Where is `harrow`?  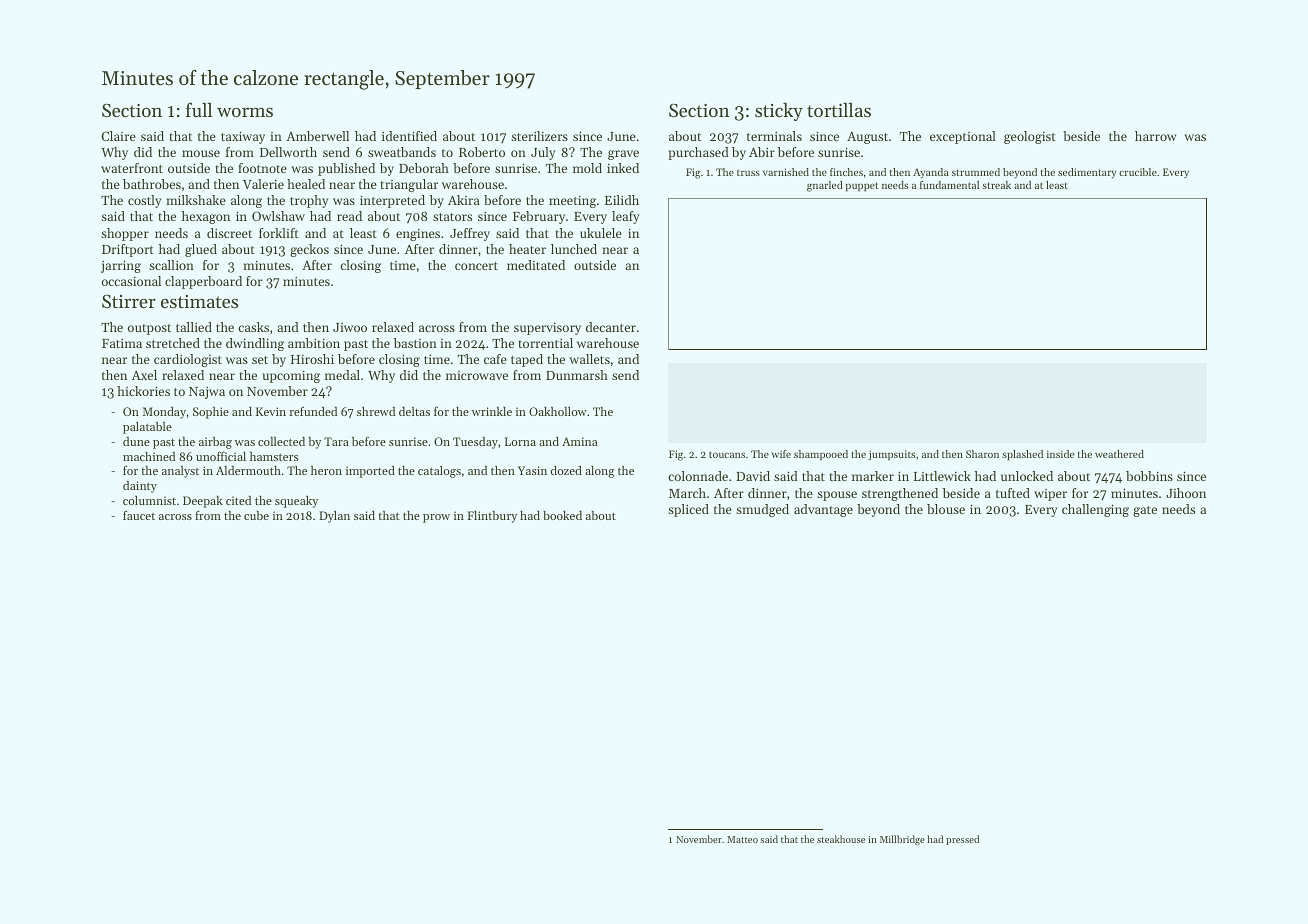
harrow is located at coordinates (1156, 136).
